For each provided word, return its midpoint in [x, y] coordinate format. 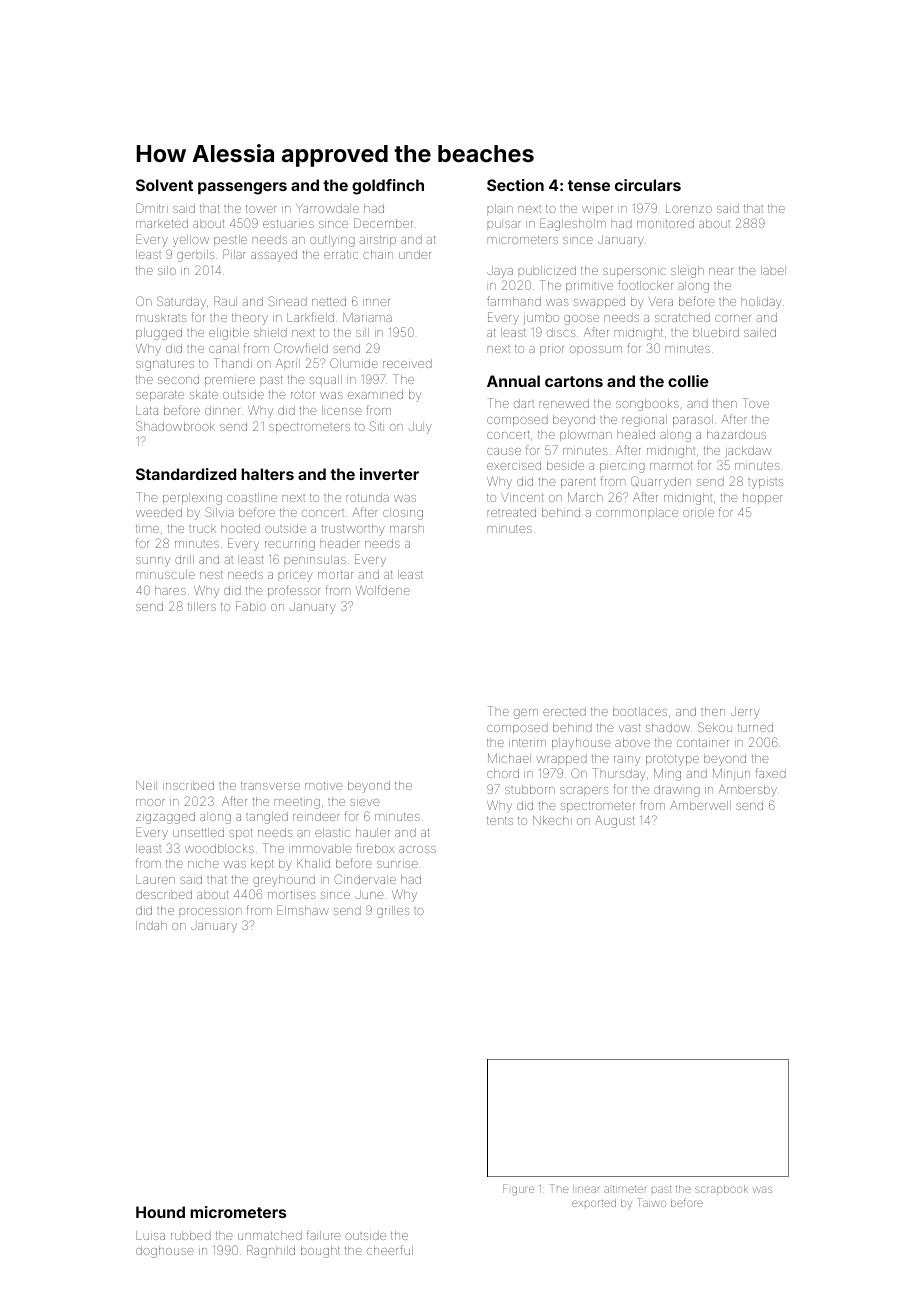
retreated [511, 512]
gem [526, 714]
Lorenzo [689, 208]
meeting [297, 804]
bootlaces [640, 711]
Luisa [150, 1235]
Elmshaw [303, 910]
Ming [667, 775]
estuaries [288, 224]
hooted [240, 528]
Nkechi [552, 820]
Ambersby [747, 791]
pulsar [503, 224]
